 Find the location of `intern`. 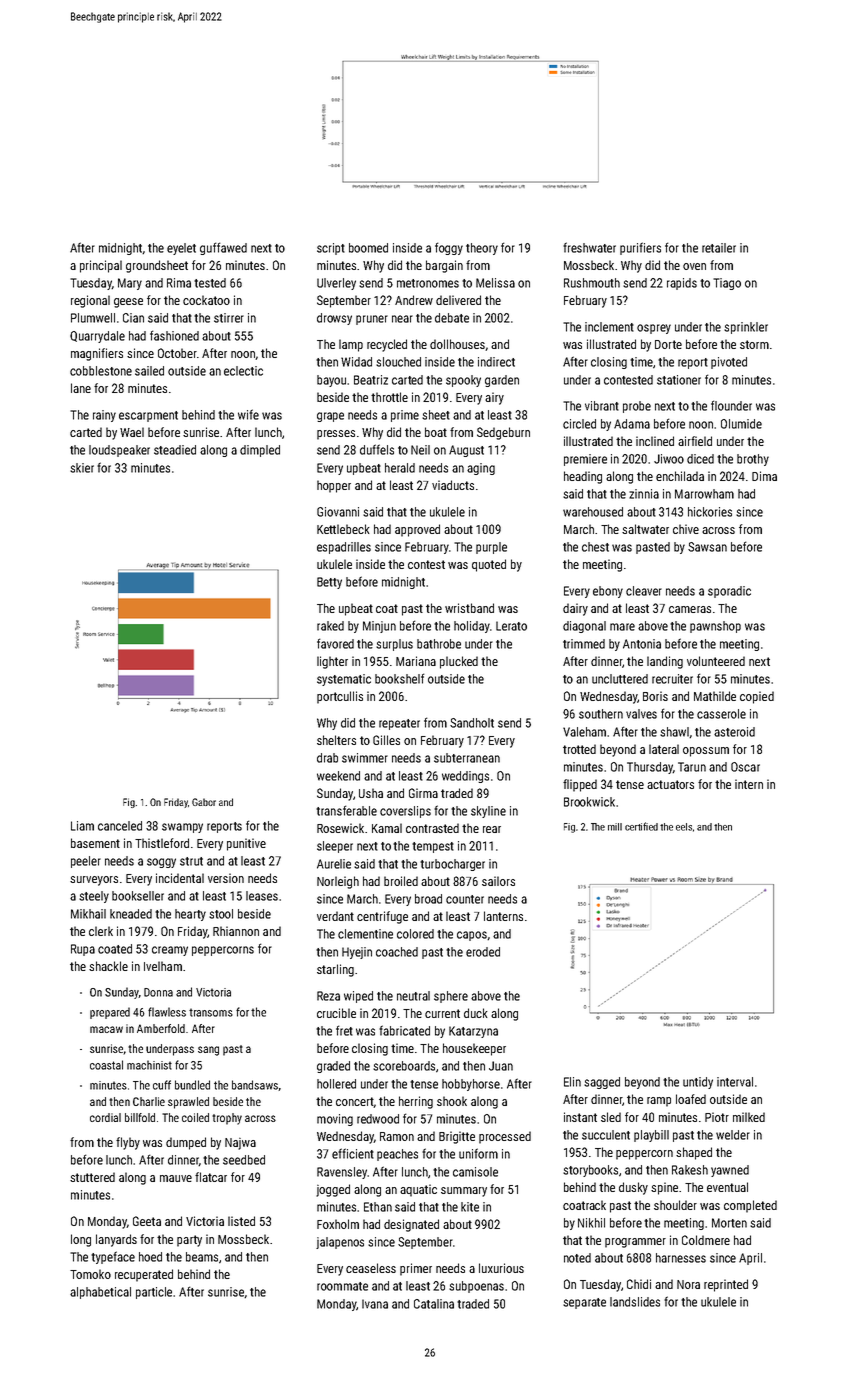

intern is located at coordinates (749, 784).
